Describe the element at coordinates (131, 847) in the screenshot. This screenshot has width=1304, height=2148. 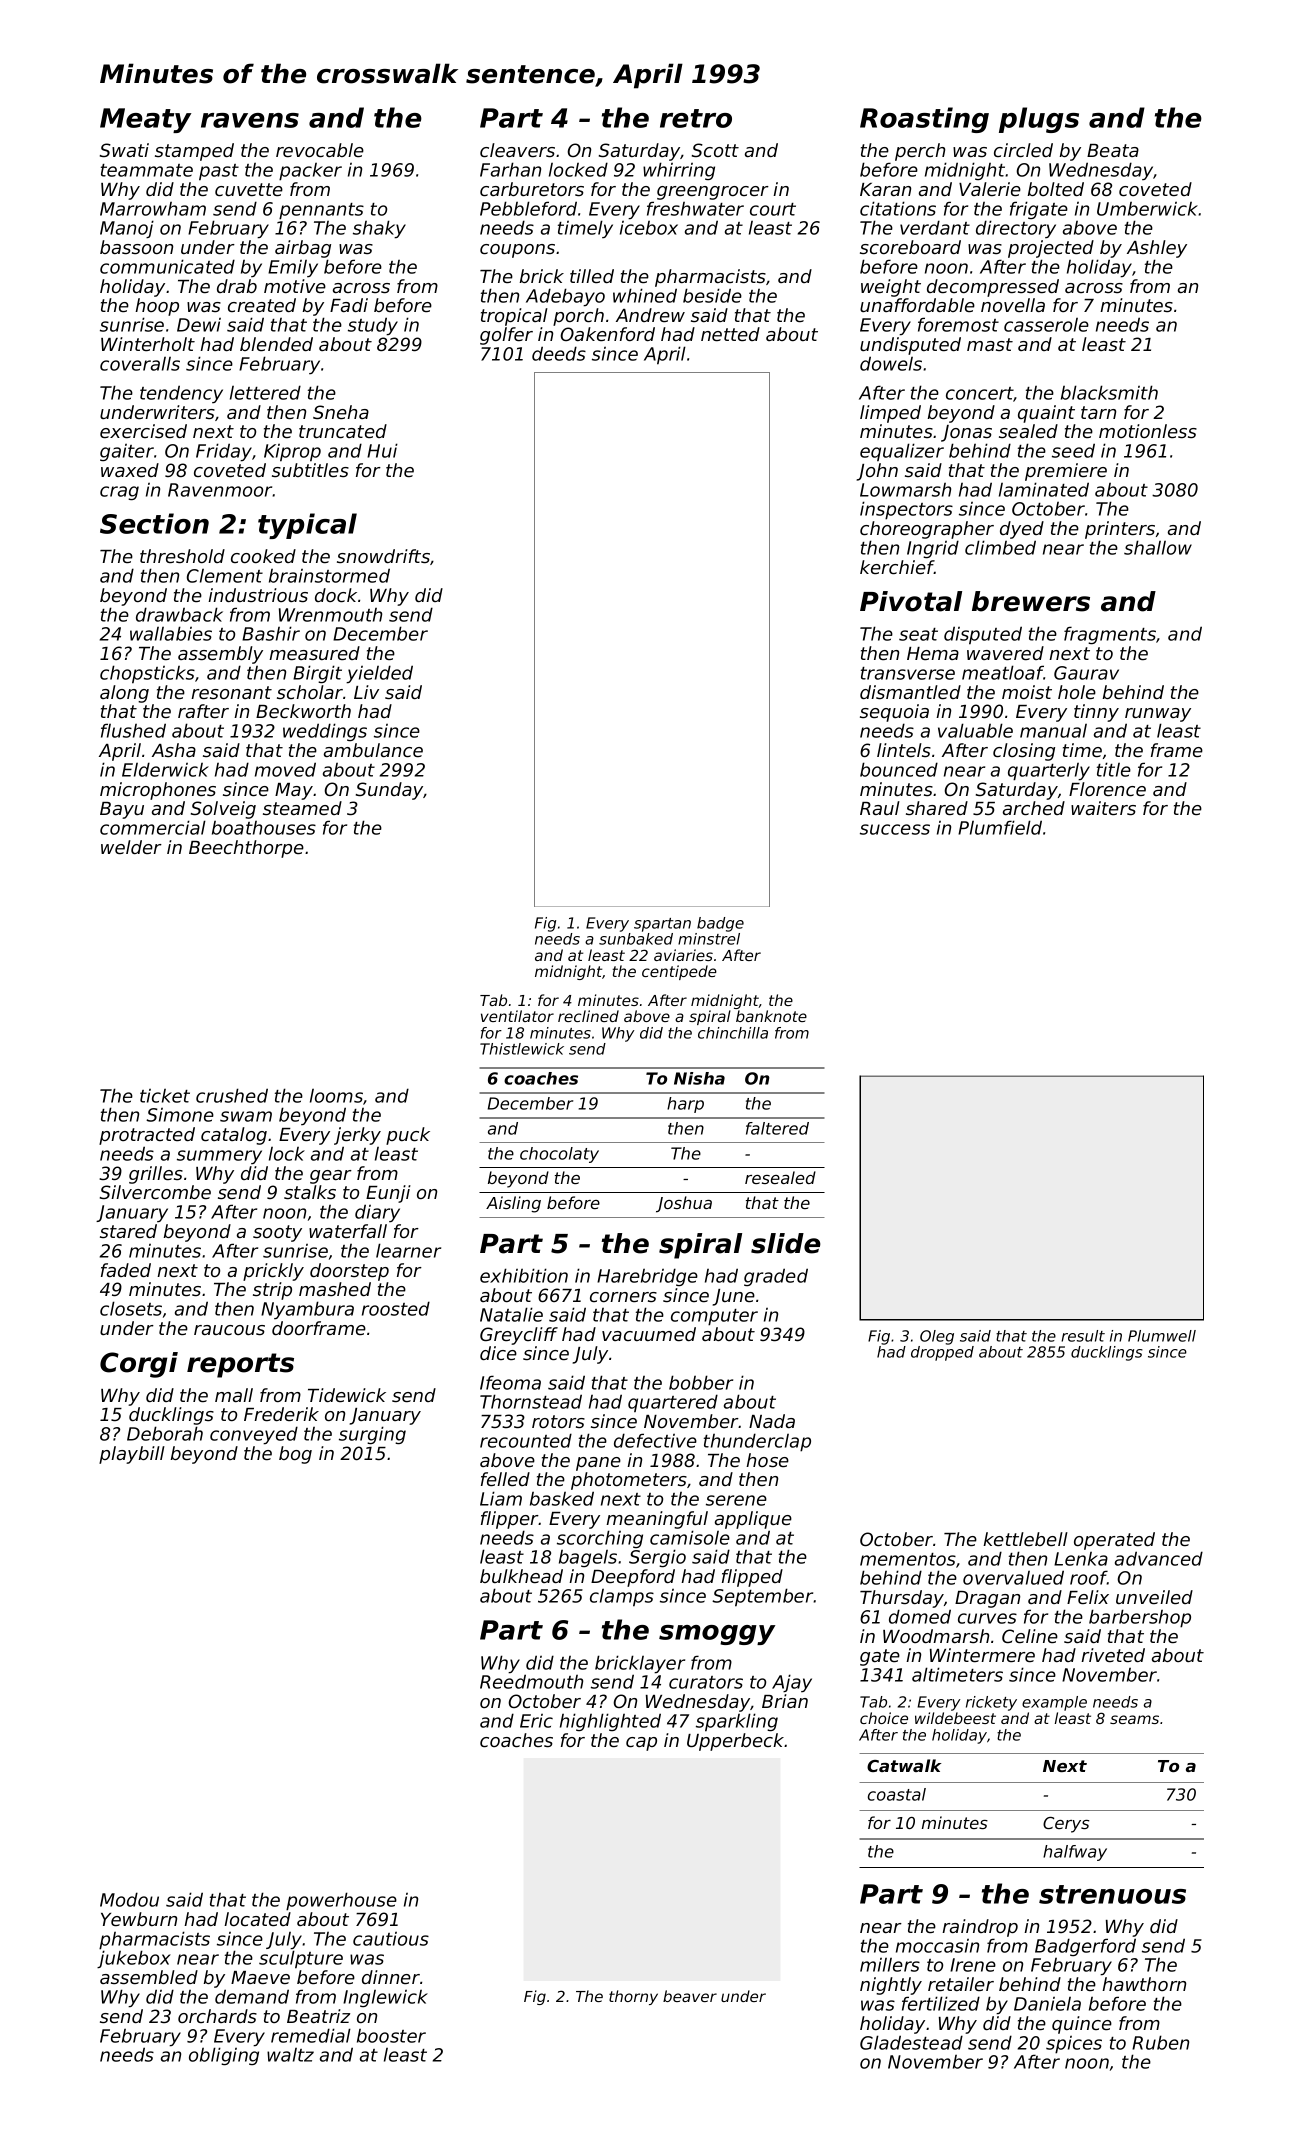
I see `welder` at that location.
